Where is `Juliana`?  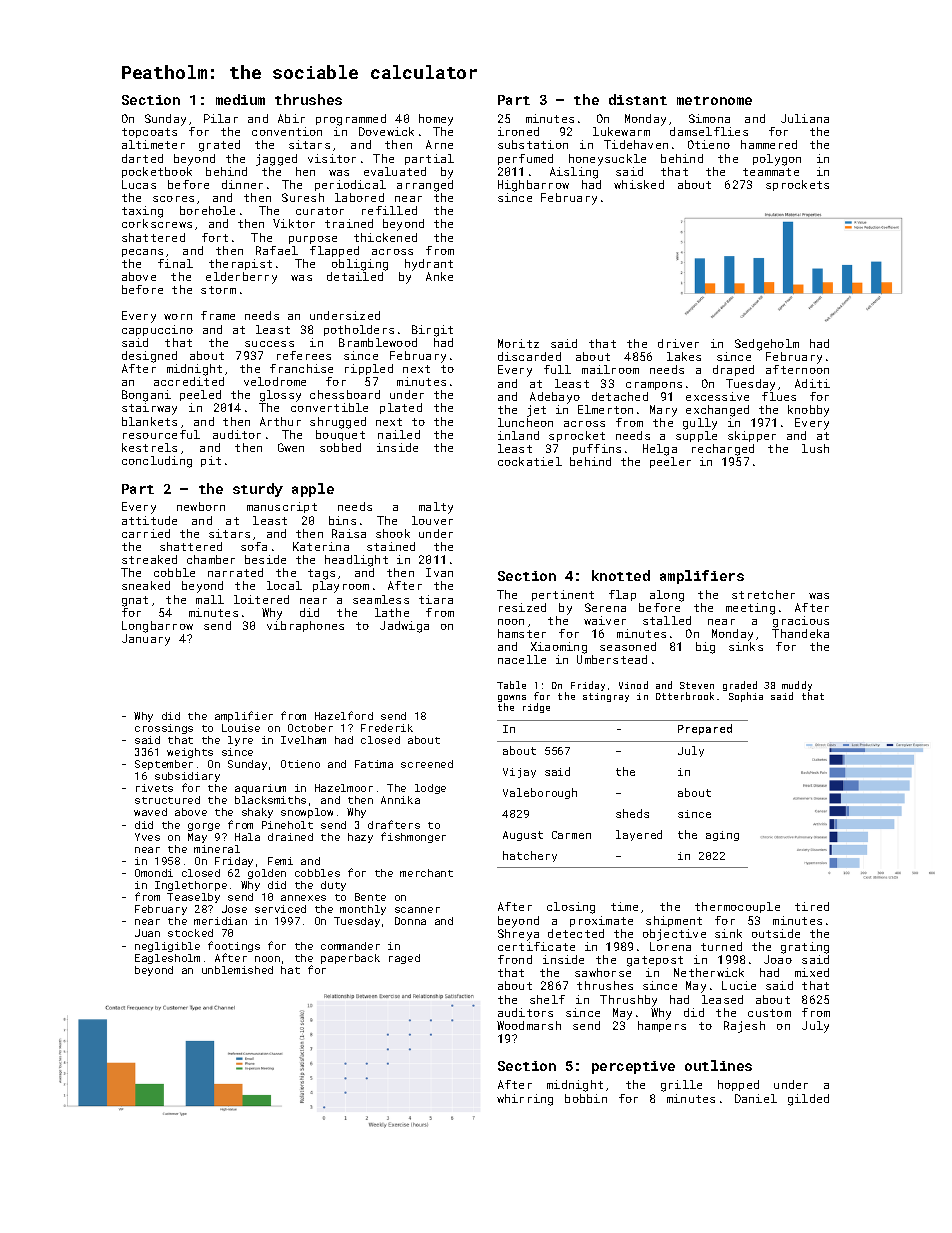
Juliana is located at coordinates (805, 118).
